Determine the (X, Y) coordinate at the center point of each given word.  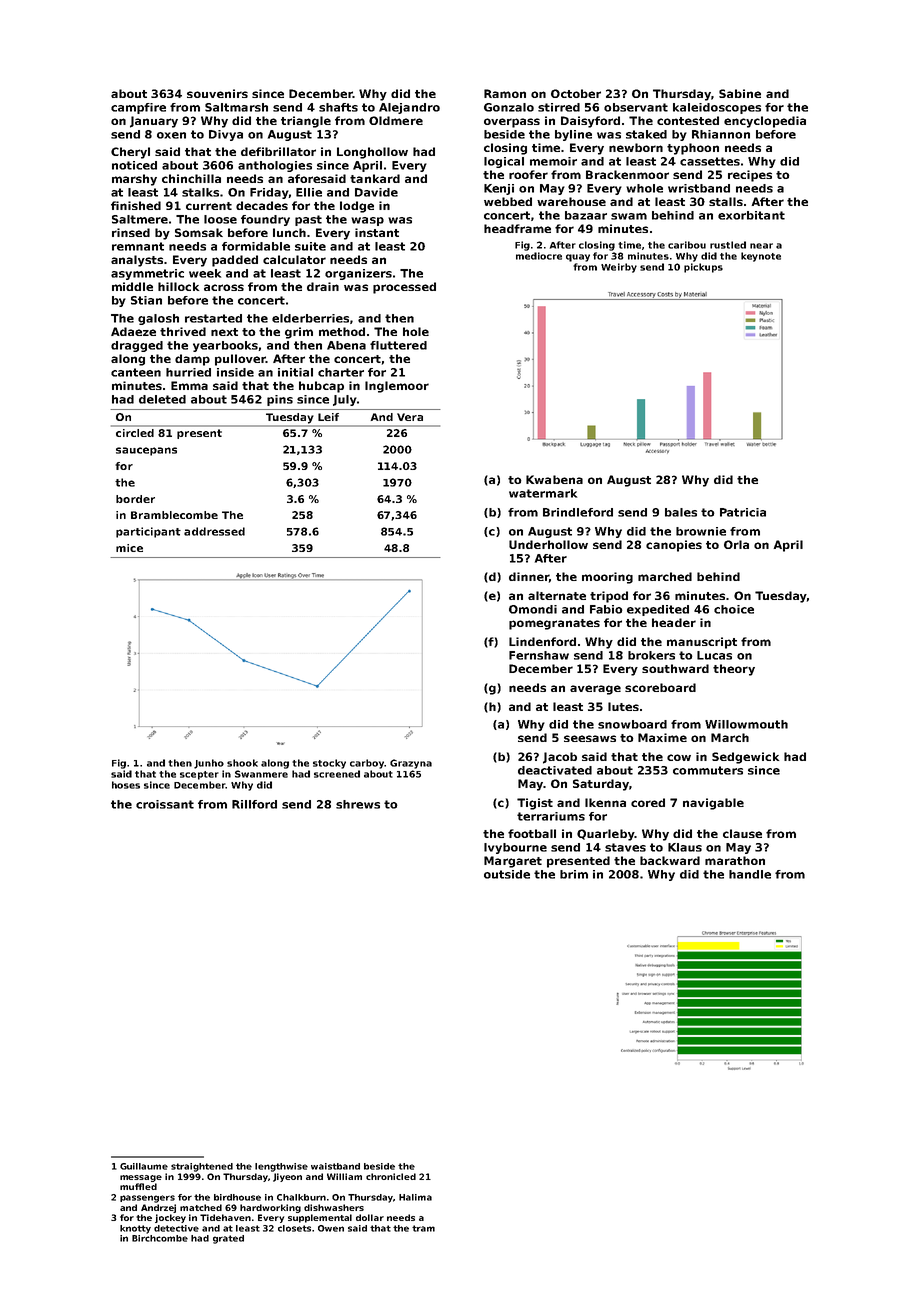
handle (750, 874)
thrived (183, 331)
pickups (703, 268)
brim (574, 874)
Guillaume (144, 1166)
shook (242, 763)
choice (734, 609)
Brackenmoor (627, 174)
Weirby (619, 268)
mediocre (539, 256)
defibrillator (278, 151)
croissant (165, 804)
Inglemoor (397, 387)
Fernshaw (539, 655)
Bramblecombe (174, 515)
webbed (508, 201)
